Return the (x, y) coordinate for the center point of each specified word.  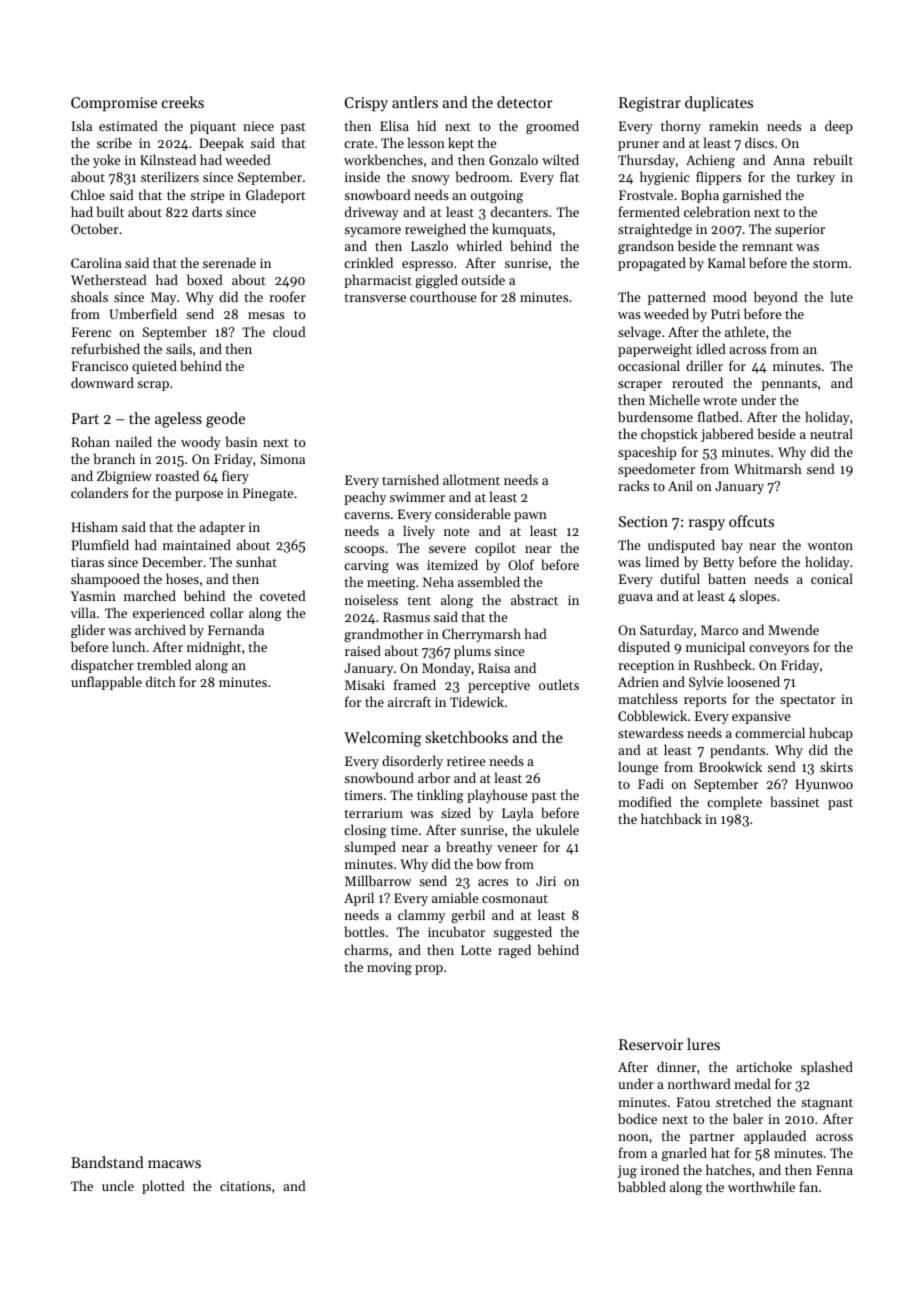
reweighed (435, 230)
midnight (214, 648)
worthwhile (761, 1186)
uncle (118, 1185)
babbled (642, 1186)
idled (711, 348)
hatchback (671, 818)
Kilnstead (168, 159)
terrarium (373, 813)
